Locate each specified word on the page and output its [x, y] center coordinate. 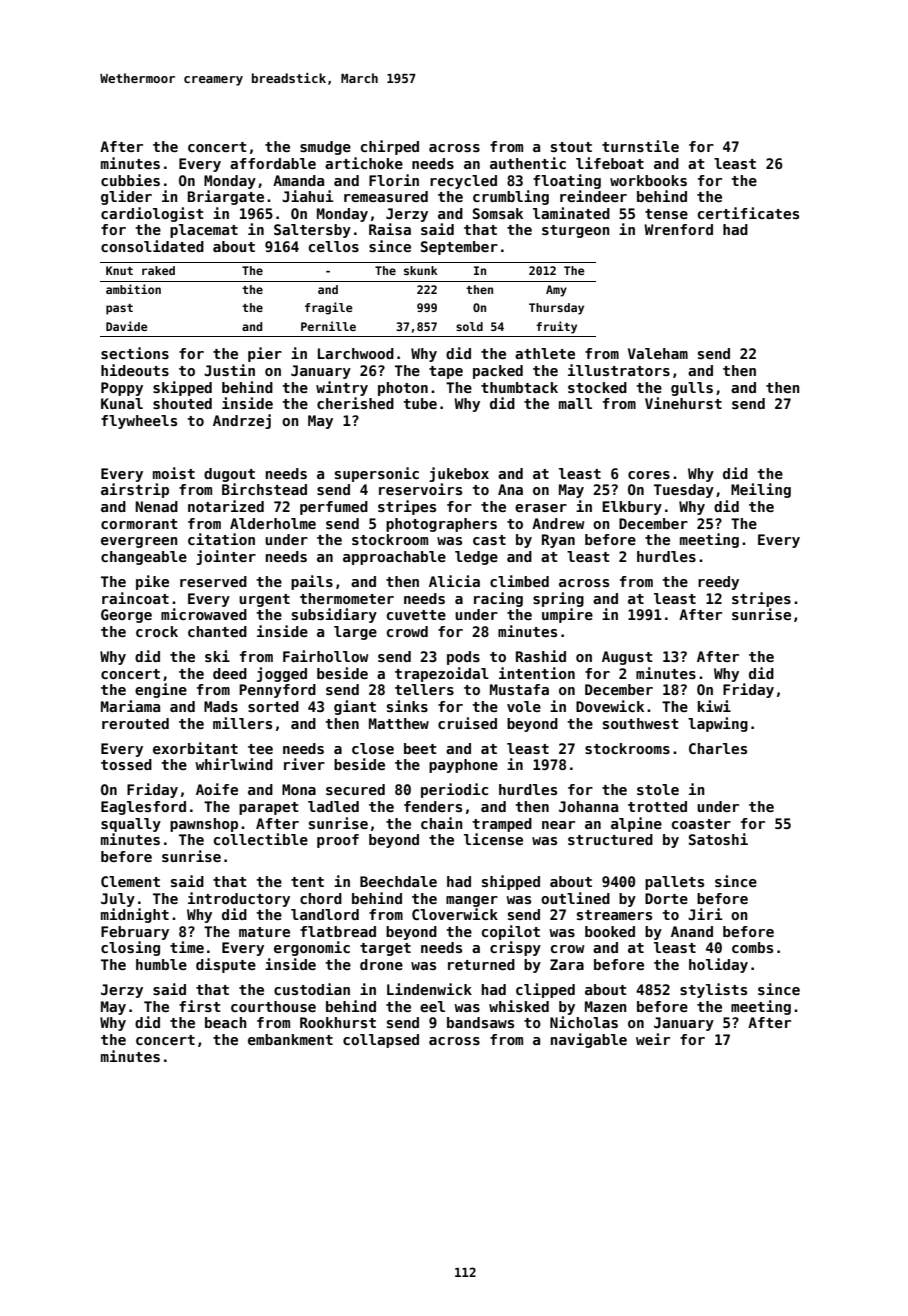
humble [161, 964]
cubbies [130, 180]
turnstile [640, 146]
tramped [502, 825]
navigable [589, 1040]
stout [571, 147]
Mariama [130, 706]
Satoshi [718, 839]
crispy [515, 948]
